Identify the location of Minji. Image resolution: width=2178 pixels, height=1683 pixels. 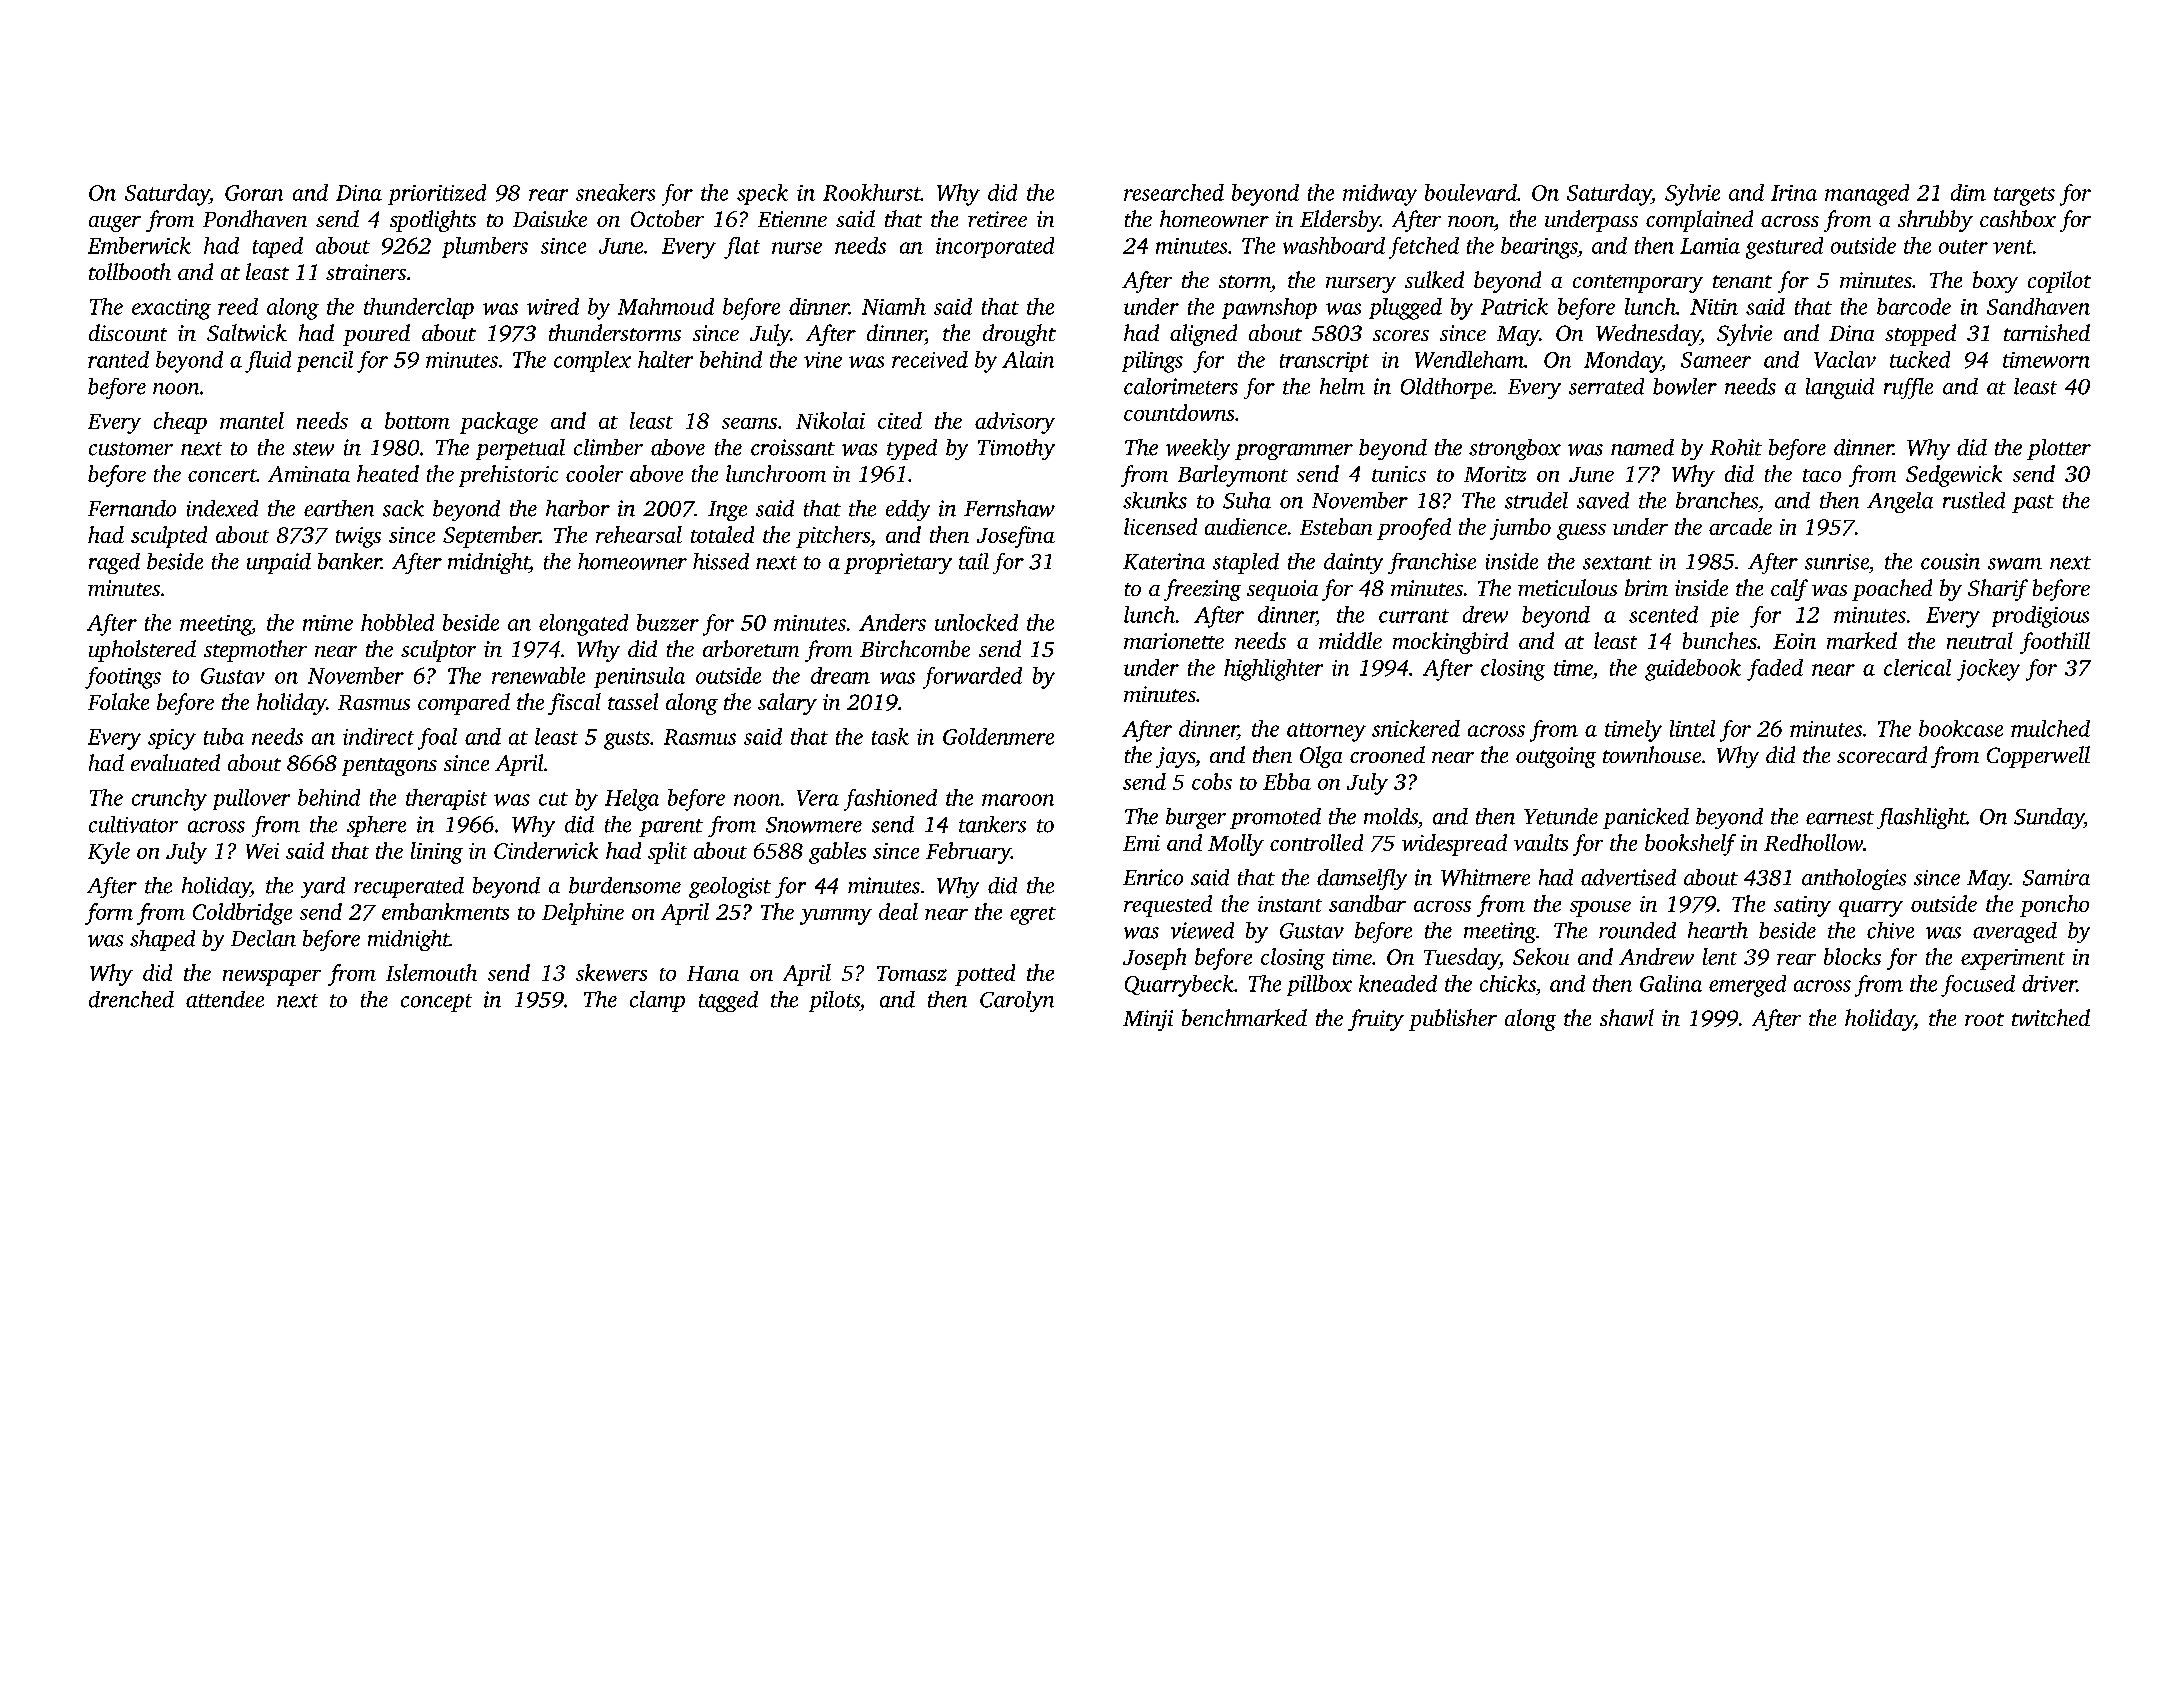
(1148, 1020).
